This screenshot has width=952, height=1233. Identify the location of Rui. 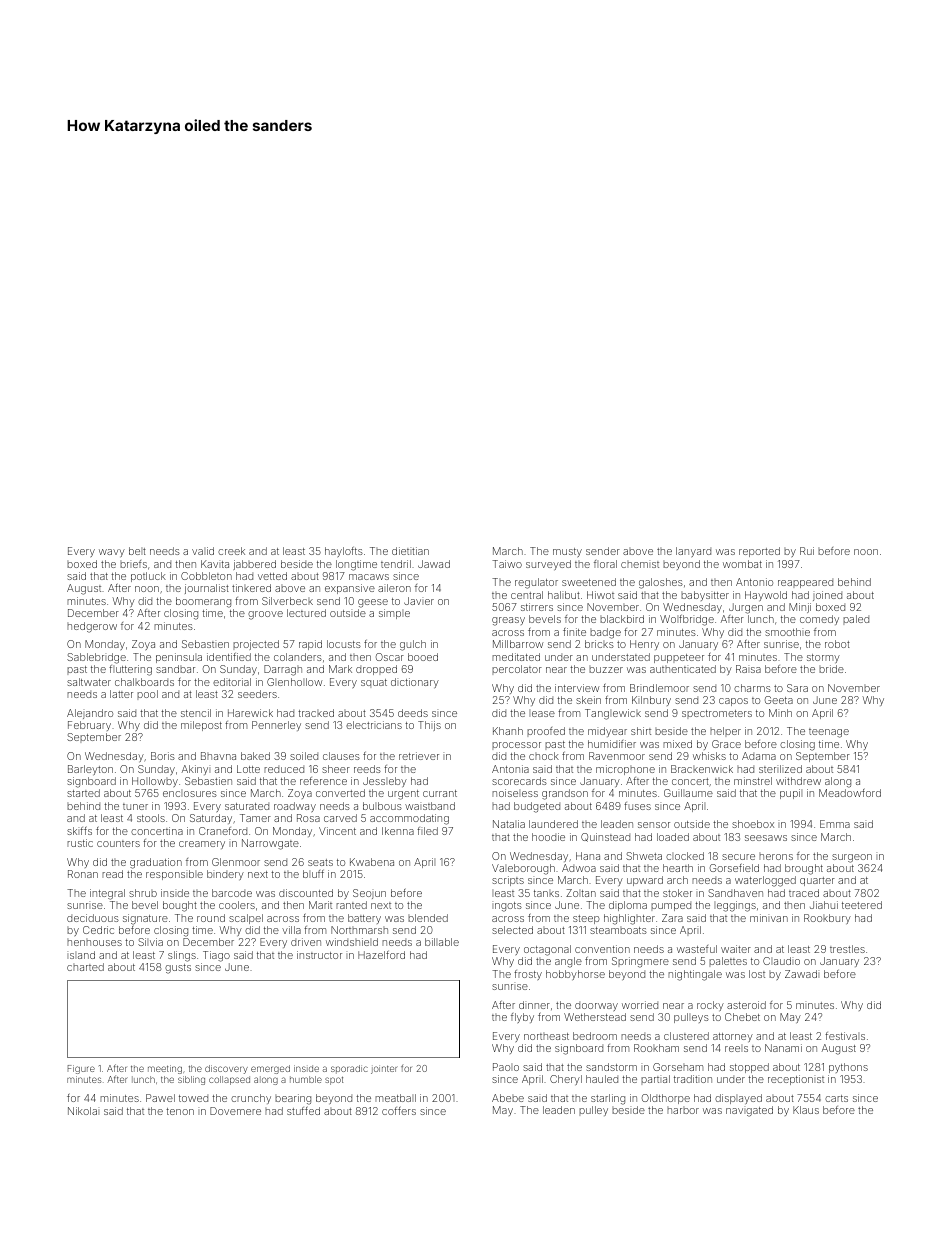
(807, 551).
